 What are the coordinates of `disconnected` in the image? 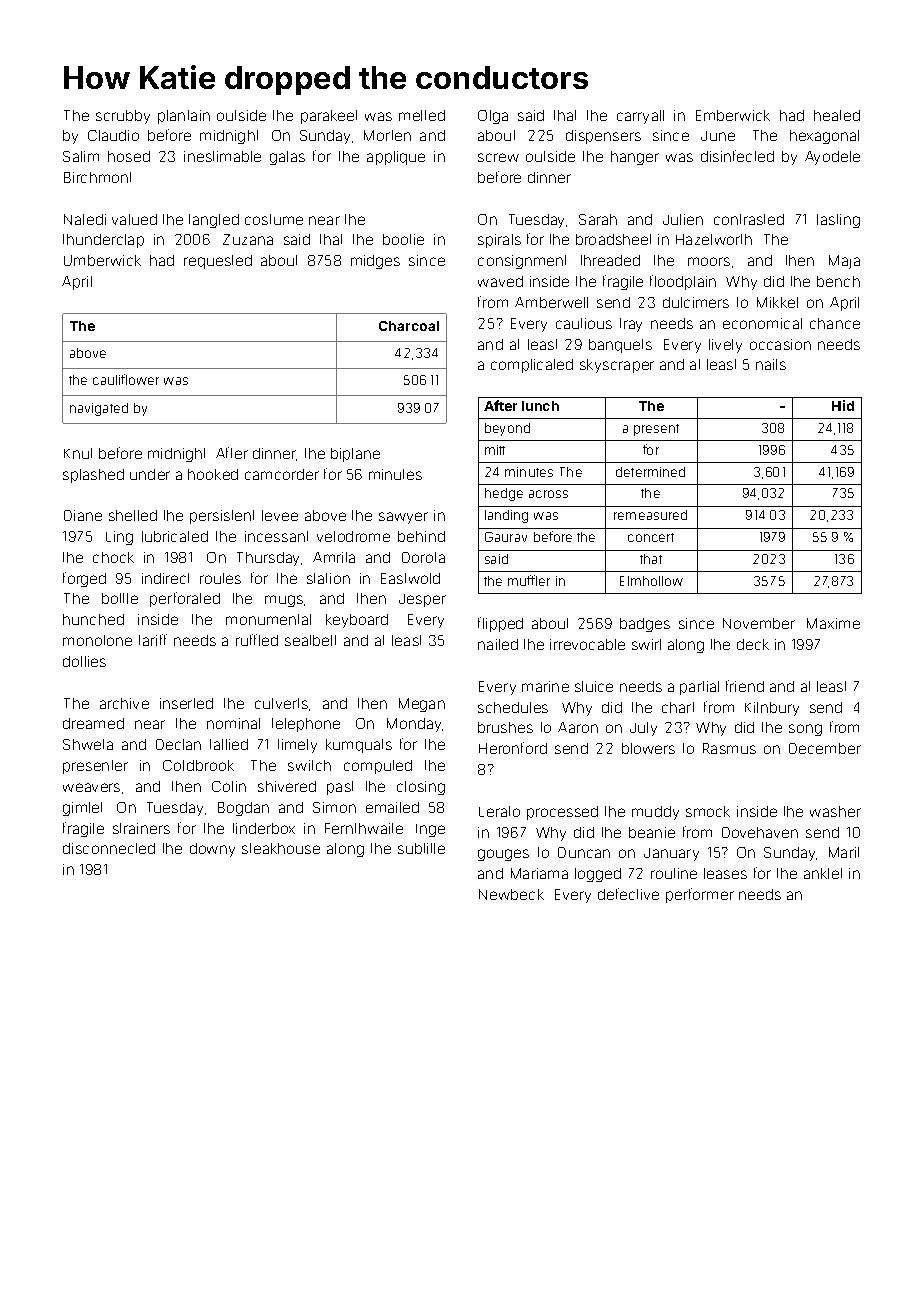 It's located at (109, 848).
